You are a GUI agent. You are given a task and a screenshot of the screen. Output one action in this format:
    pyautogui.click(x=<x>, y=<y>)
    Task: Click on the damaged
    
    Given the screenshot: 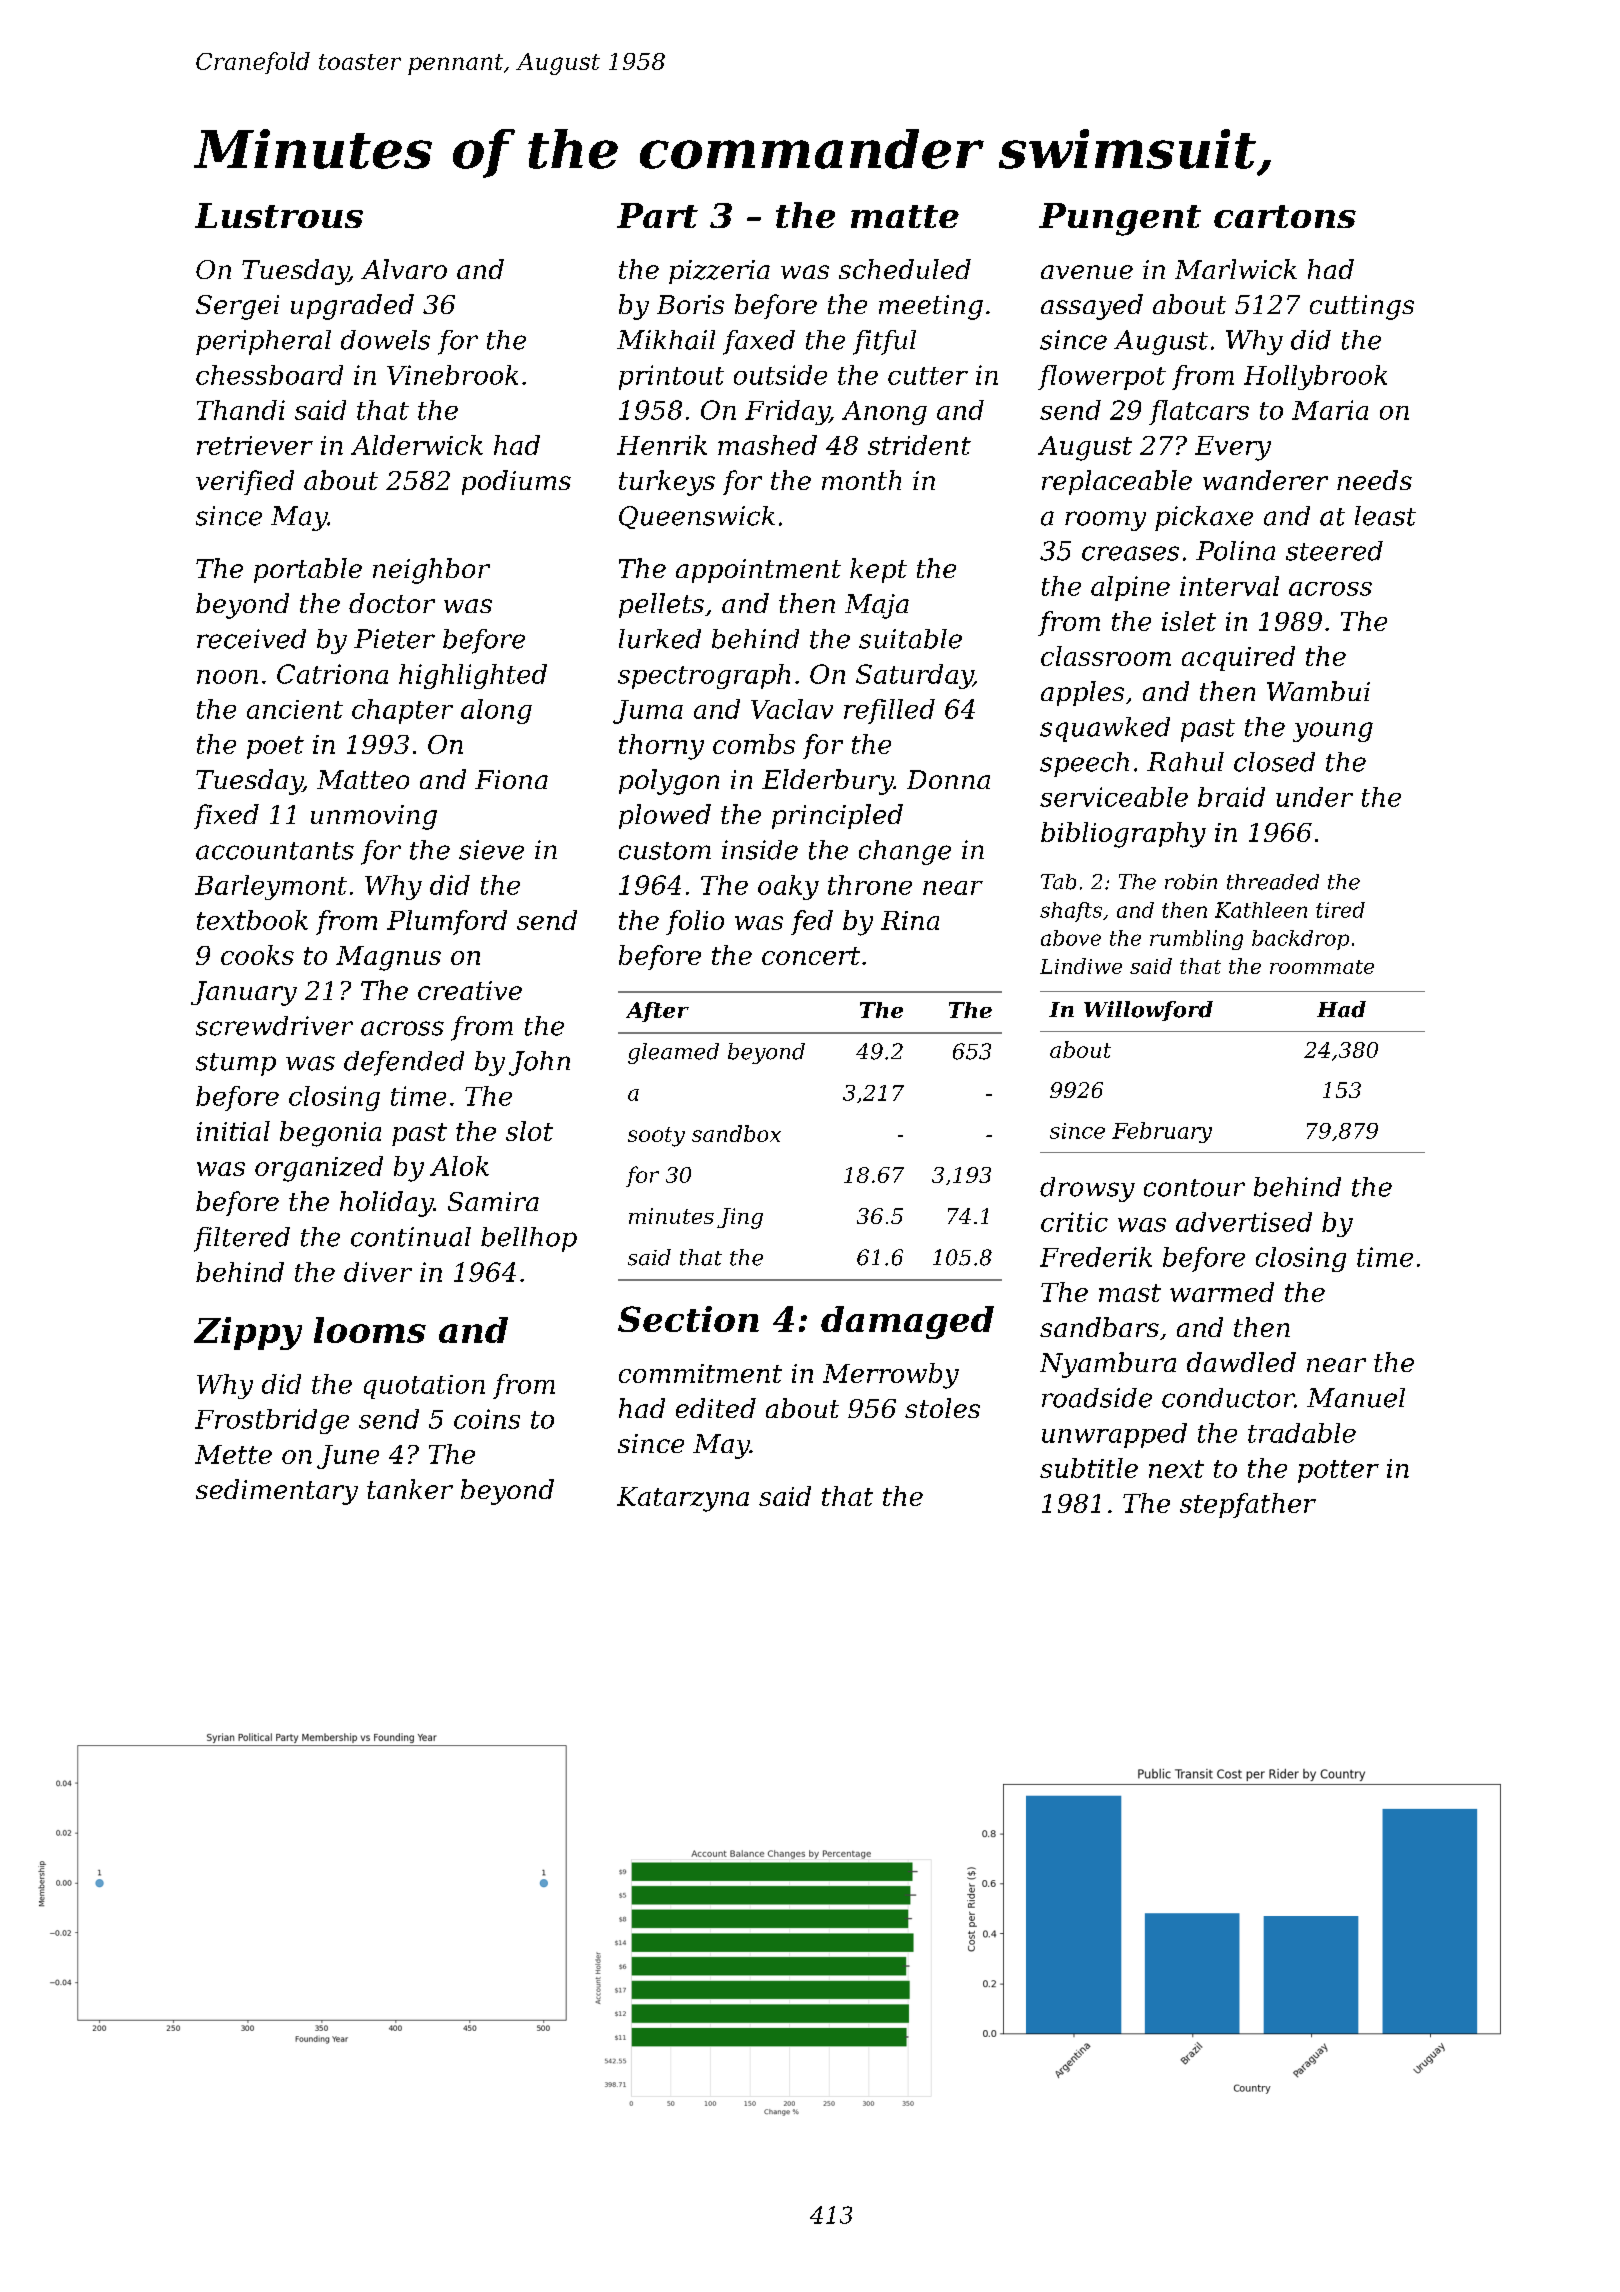 What is the action you would take?
    pyautogui.click(x=907, y=1322)
